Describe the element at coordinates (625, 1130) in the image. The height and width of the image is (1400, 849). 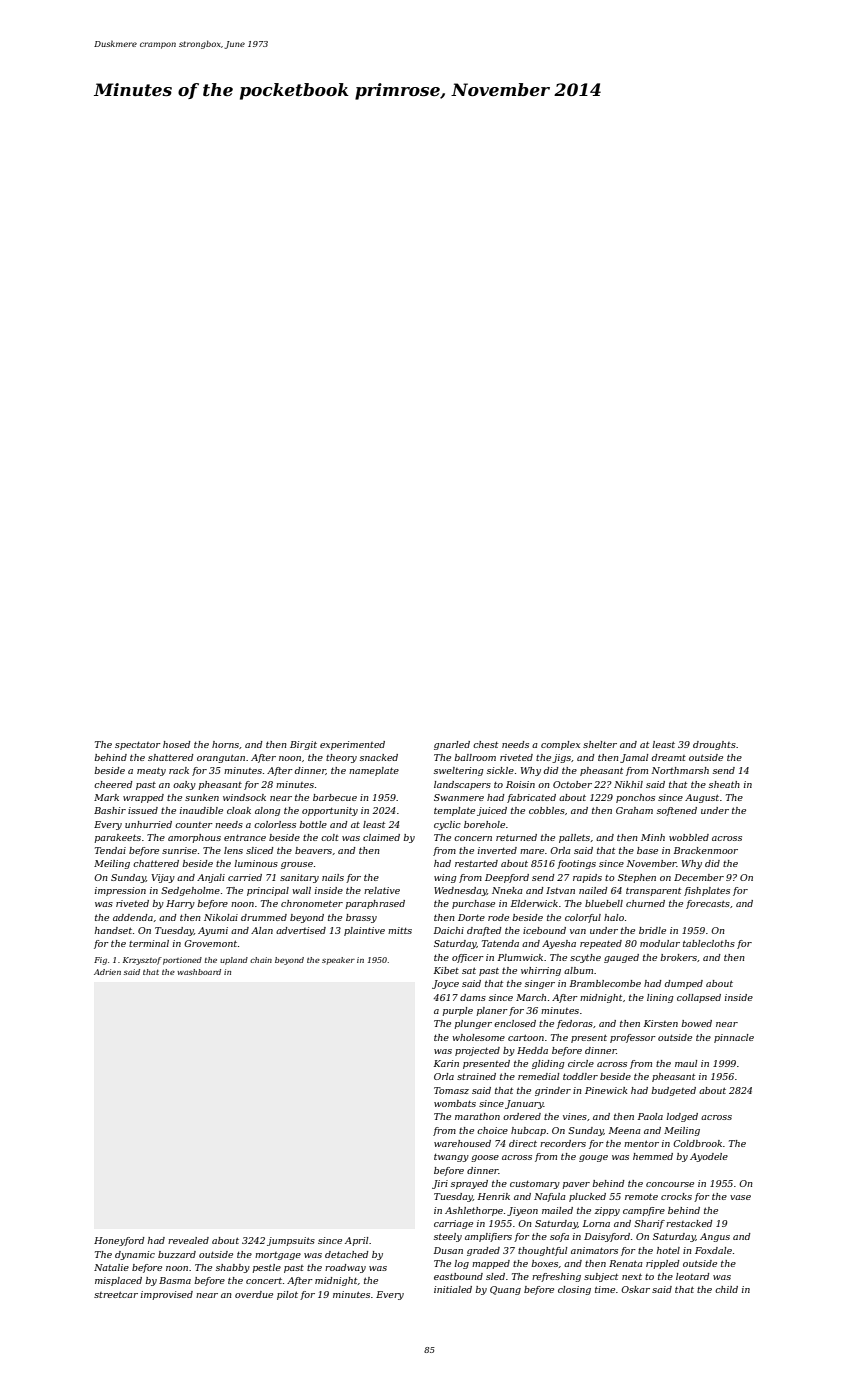
I see `Meena` at that location.
